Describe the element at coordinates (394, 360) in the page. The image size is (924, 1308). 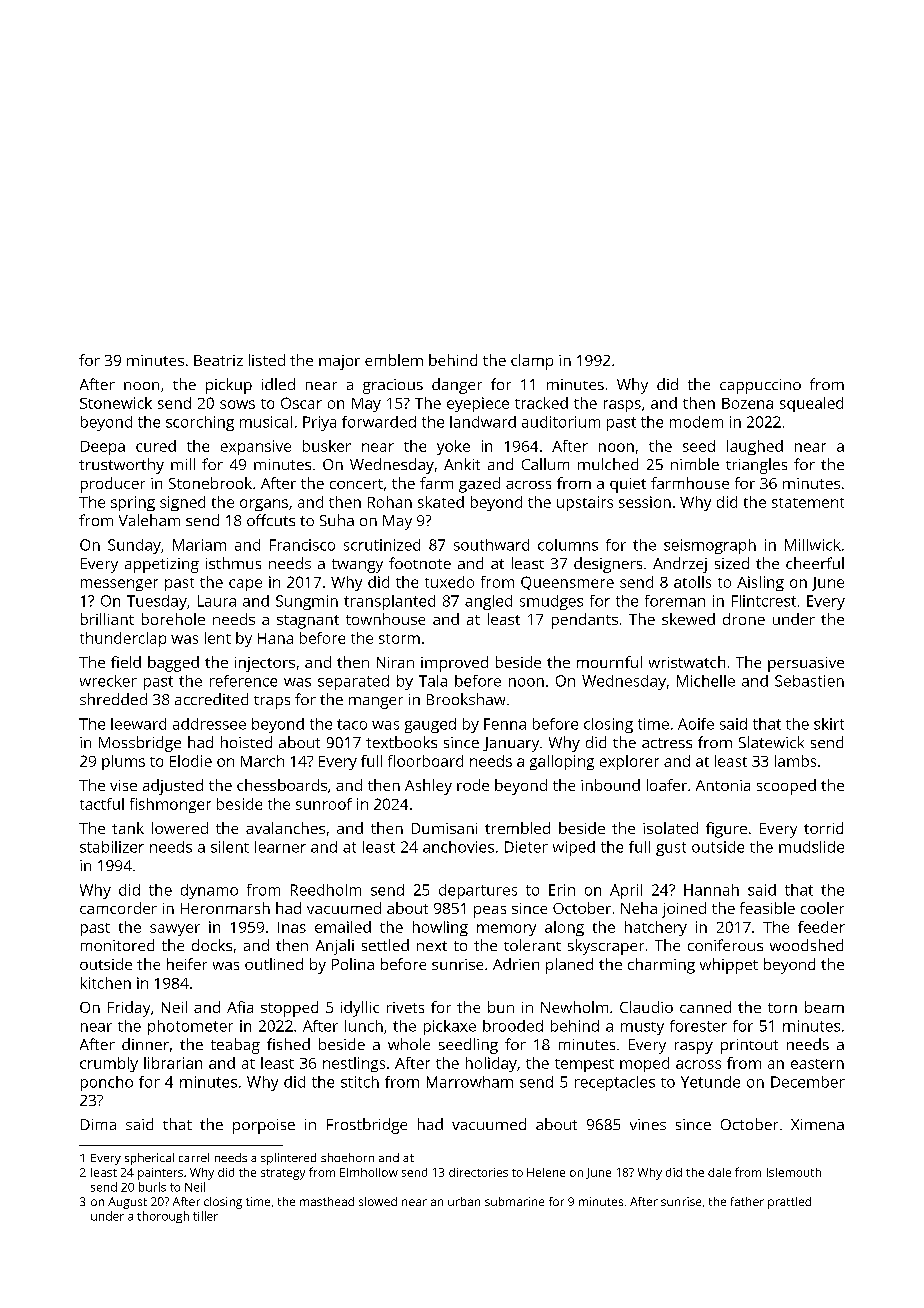
I see `emblem` at that location.
